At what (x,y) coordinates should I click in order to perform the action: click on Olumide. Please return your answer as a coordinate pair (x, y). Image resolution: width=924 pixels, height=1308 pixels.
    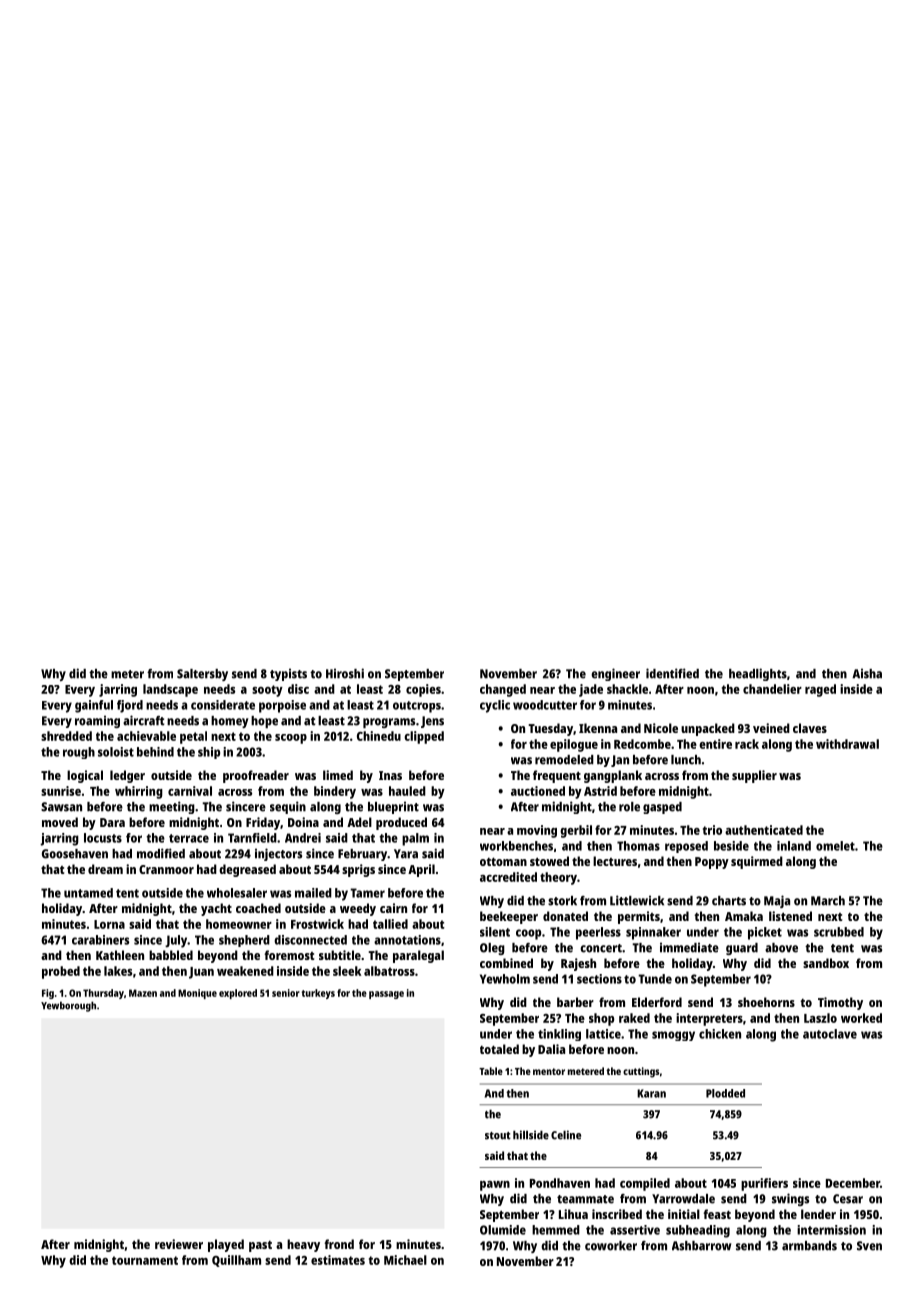
    Looking at the image, I should click on (503, 1230).
